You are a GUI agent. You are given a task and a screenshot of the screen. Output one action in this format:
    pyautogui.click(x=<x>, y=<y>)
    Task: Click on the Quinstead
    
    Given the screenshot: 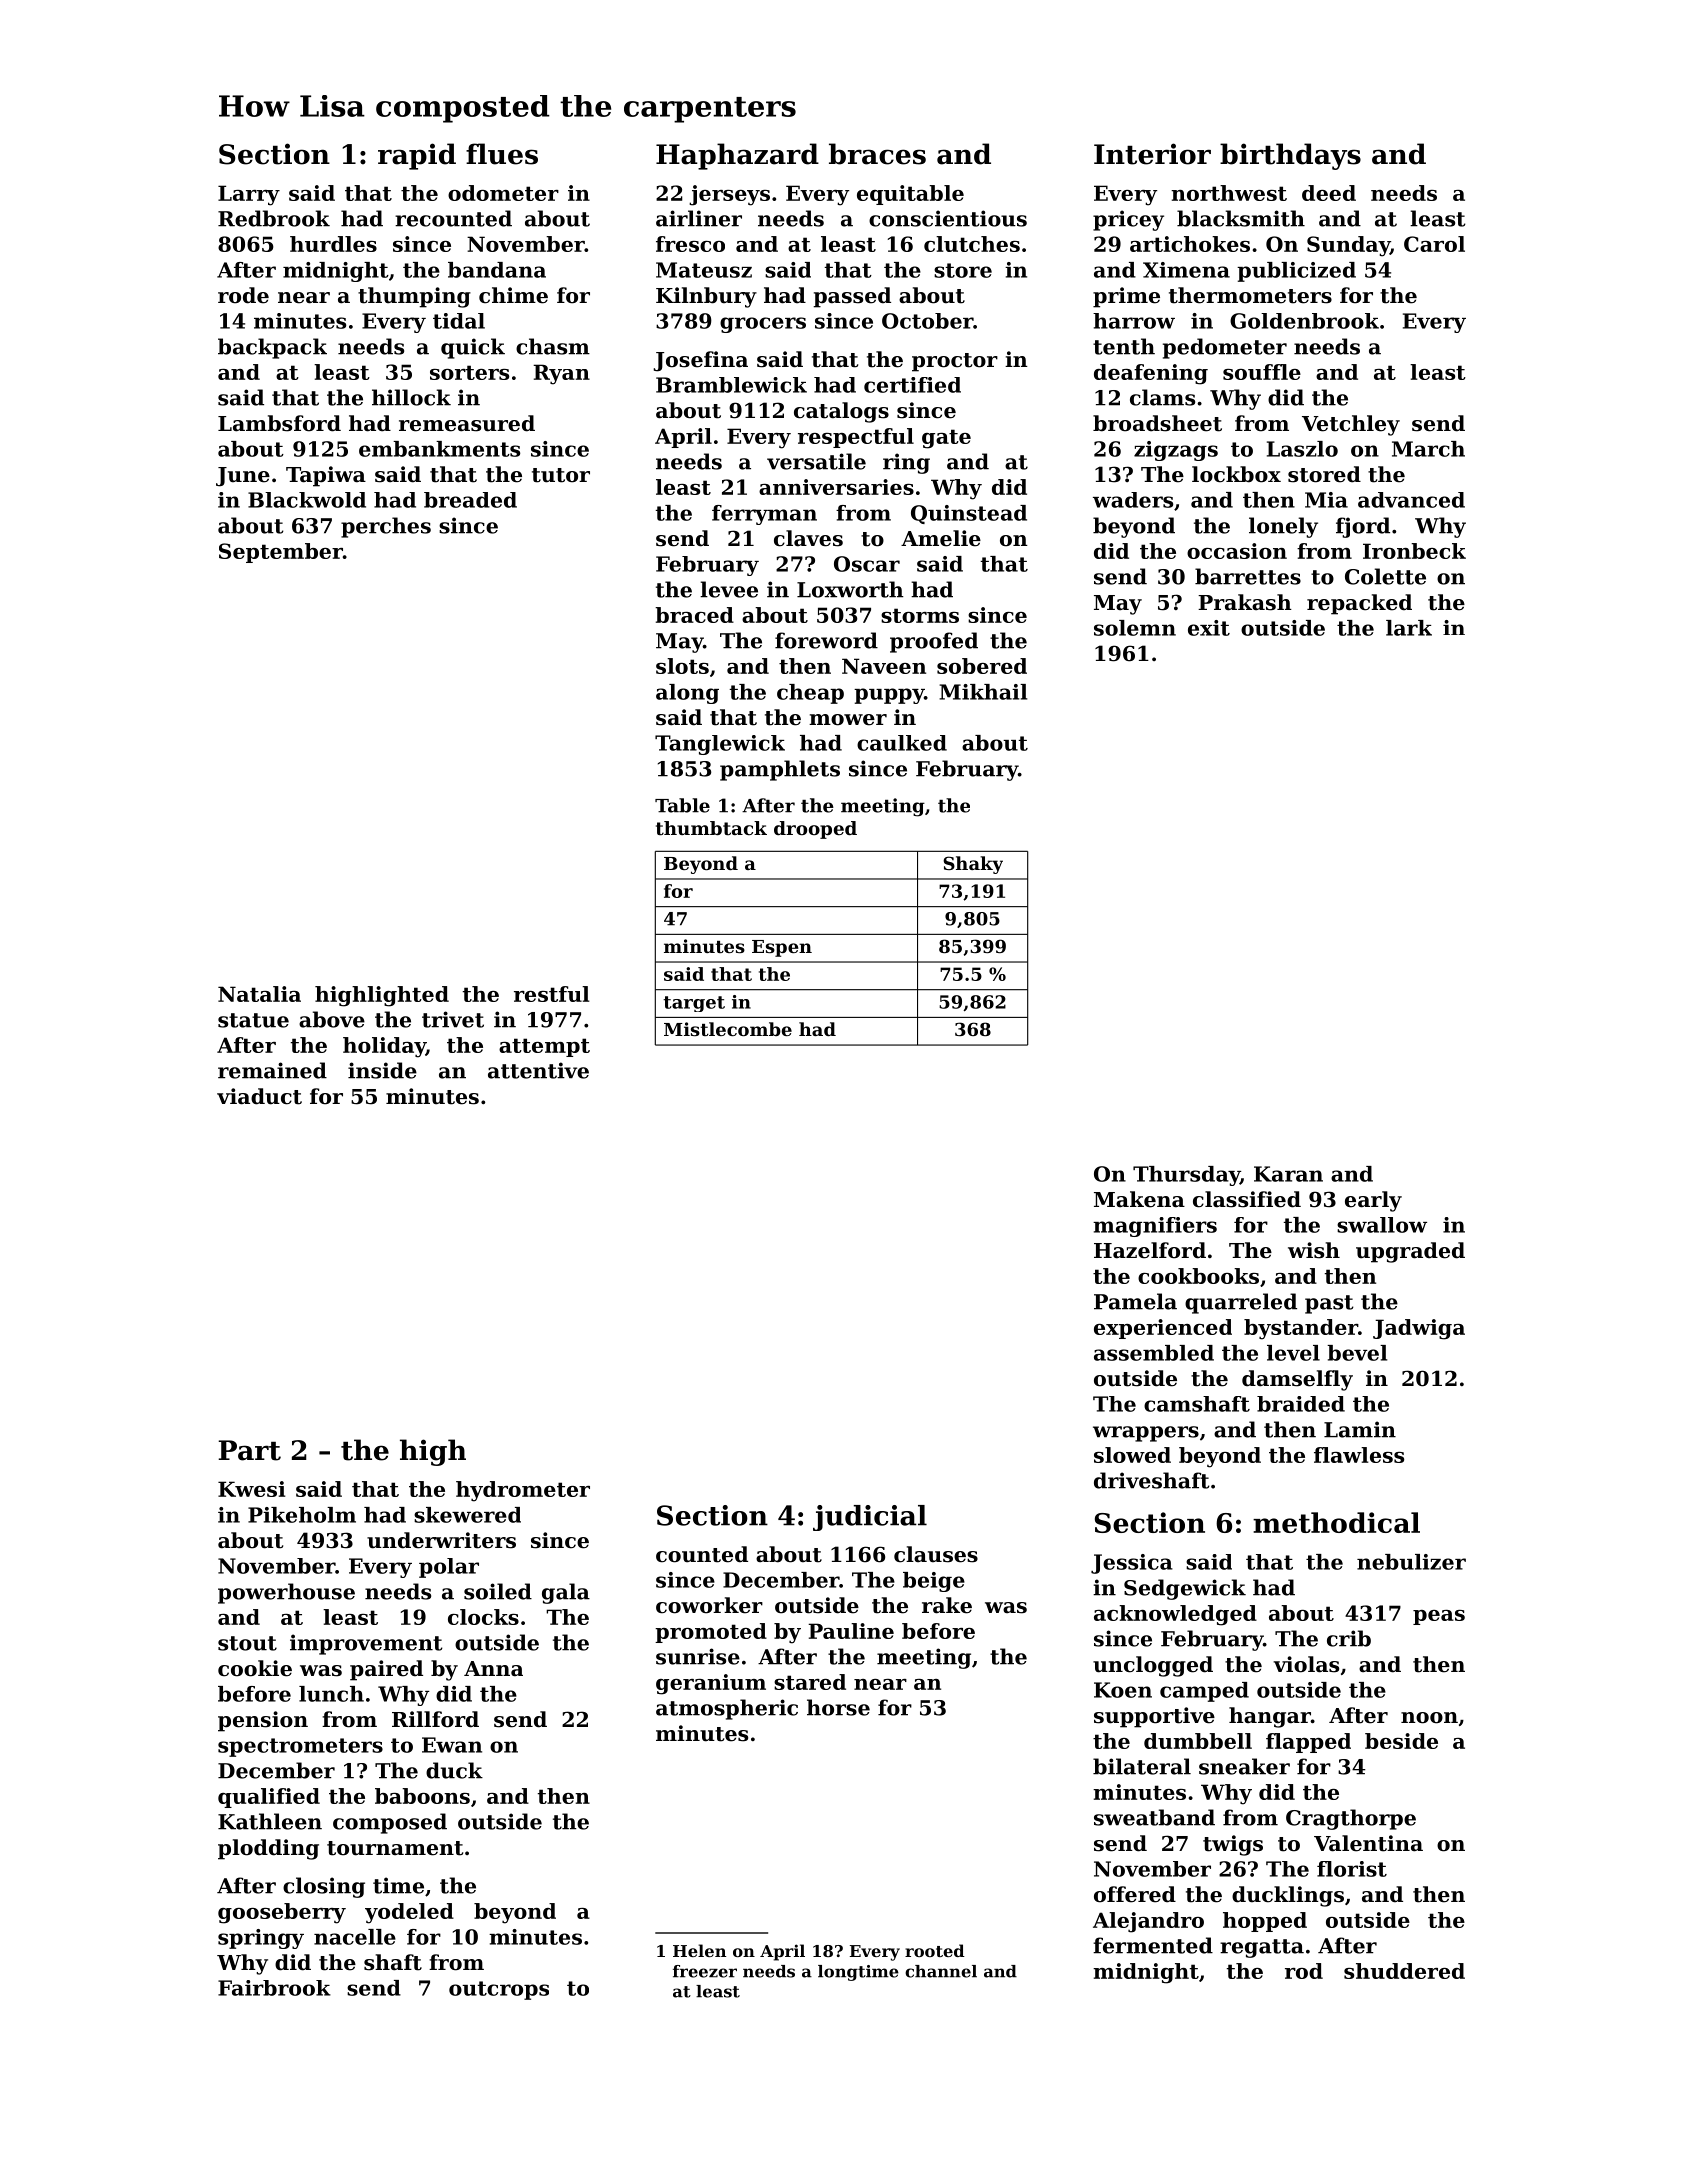 What is the action you would take?
    pyautogui.click(x=969, y=514)
